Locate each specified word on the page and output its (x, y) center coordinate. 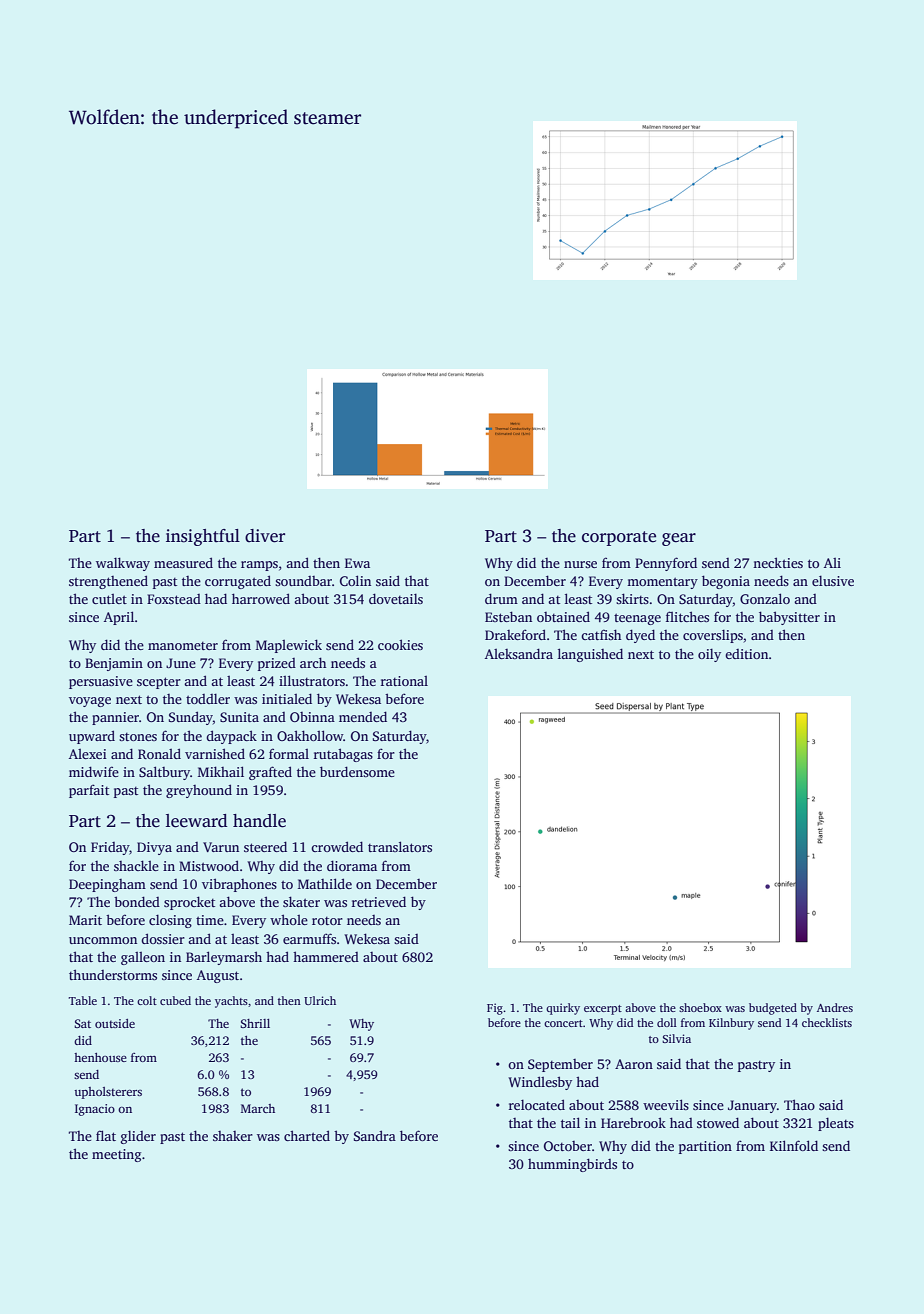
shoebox (700, 1007)
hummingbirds (572, 1165)
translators (400, 846)
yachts (231, 1002)
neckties (778, 562)
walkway (123, 564)
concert (563, 1023)
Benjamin (114, 664)
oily (709, 655)
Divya (154, 848)
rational (404, 681)
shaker (233, 1136)
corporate (619, 538)
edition (747, 654)
